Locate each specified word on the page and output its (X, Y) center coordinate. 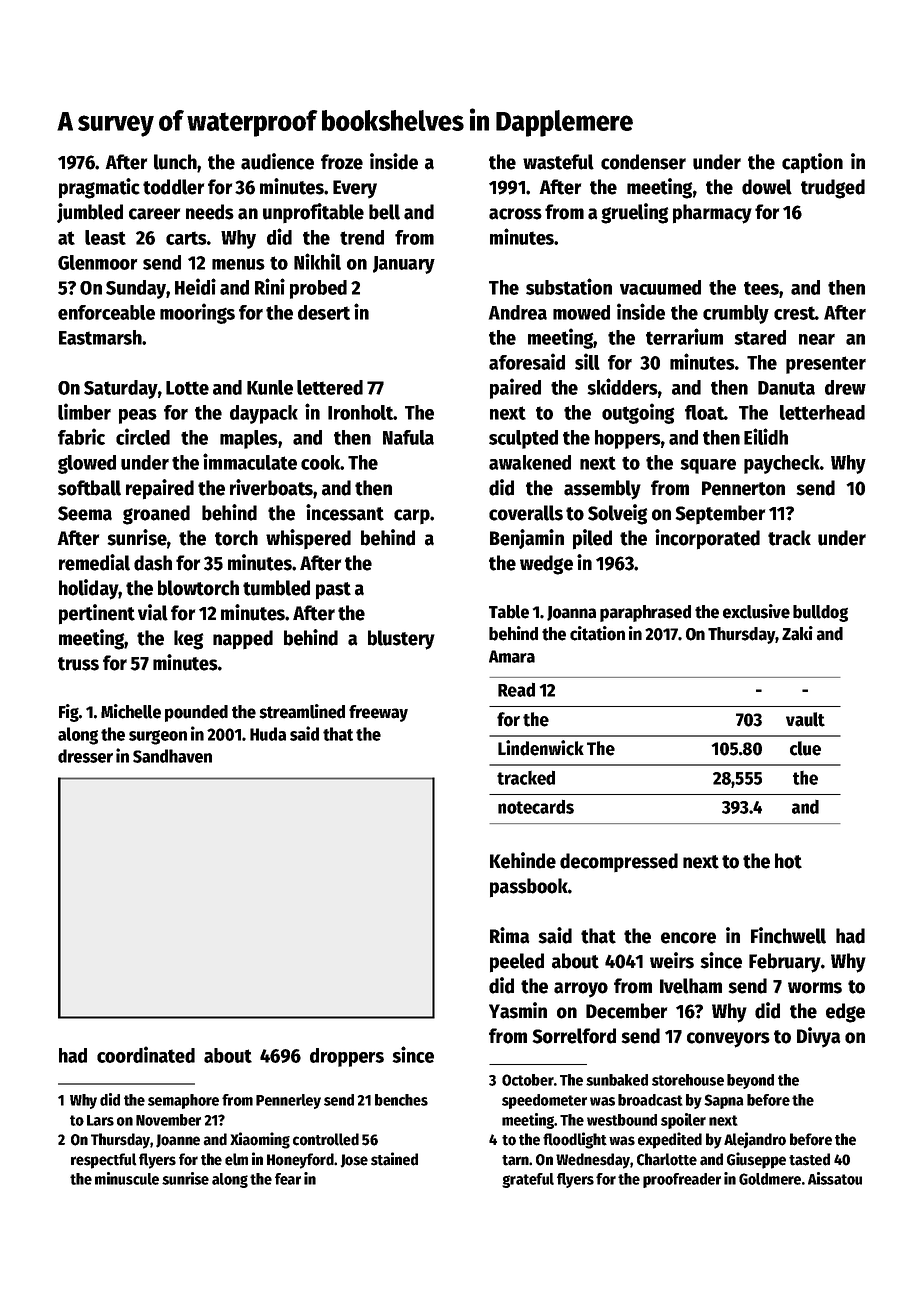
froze (342, 162)
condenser (643, 162)
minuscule (127, 1178)
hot (788, 861)
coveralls (526, 513)
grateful (528, 1180)
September (720, 514)
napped (243, 640)
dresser (85, 756)
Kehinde (523, 860)
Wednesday (593, 1161)
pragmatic (99, 188)
